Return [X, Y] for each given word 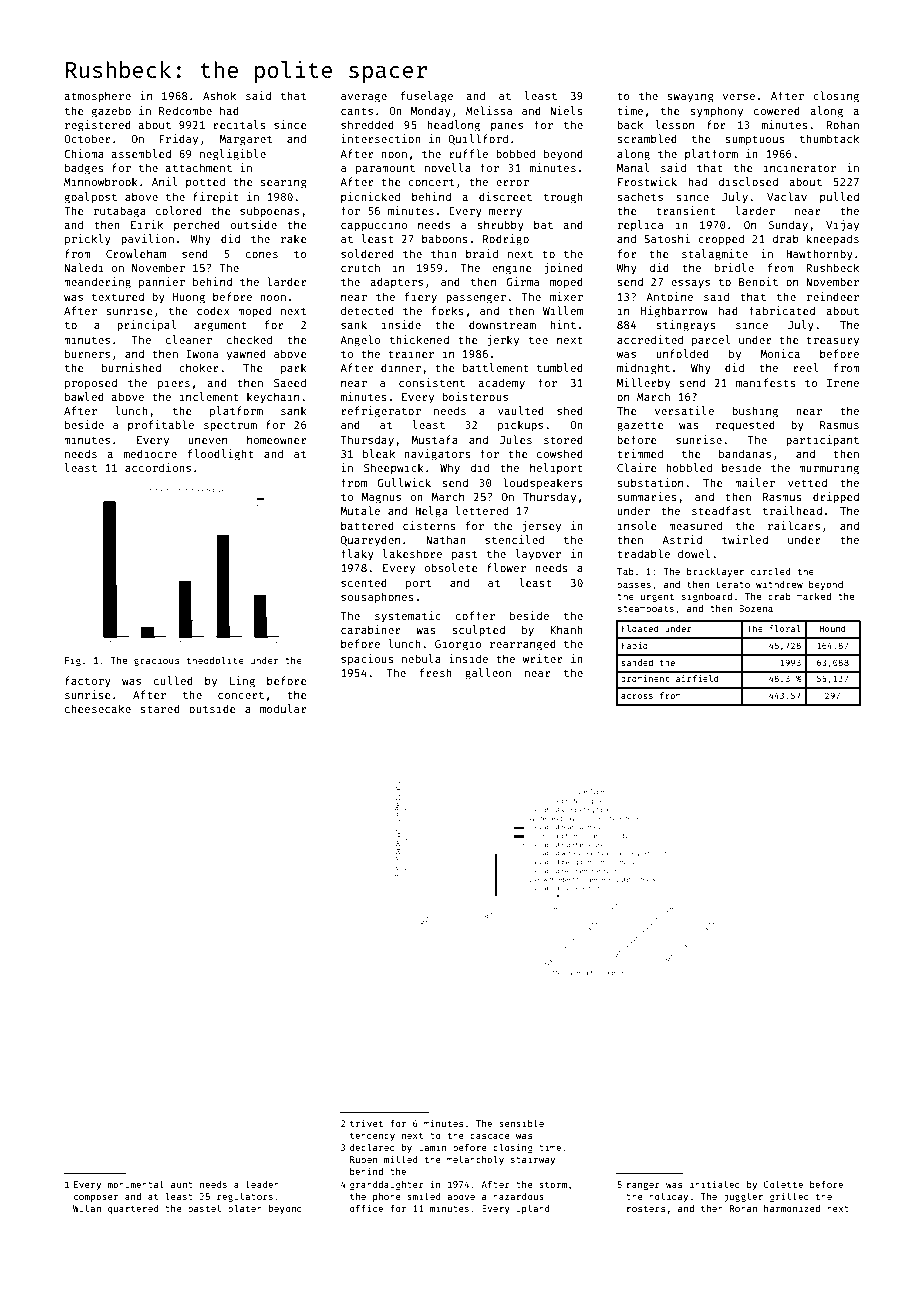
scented [364, 582]
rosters [645, 1209]
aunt [182, 1185]
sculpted [478, 630]
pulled [839, 197]
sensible [521, 1123]
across [637, 696]
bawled [84, 396]
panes [507, 127]
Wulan [87, 1208]
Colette [783, 1184]
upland [532, 1209]
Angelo [360, 341]
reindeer [833, 296]
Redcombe [185, 110]
